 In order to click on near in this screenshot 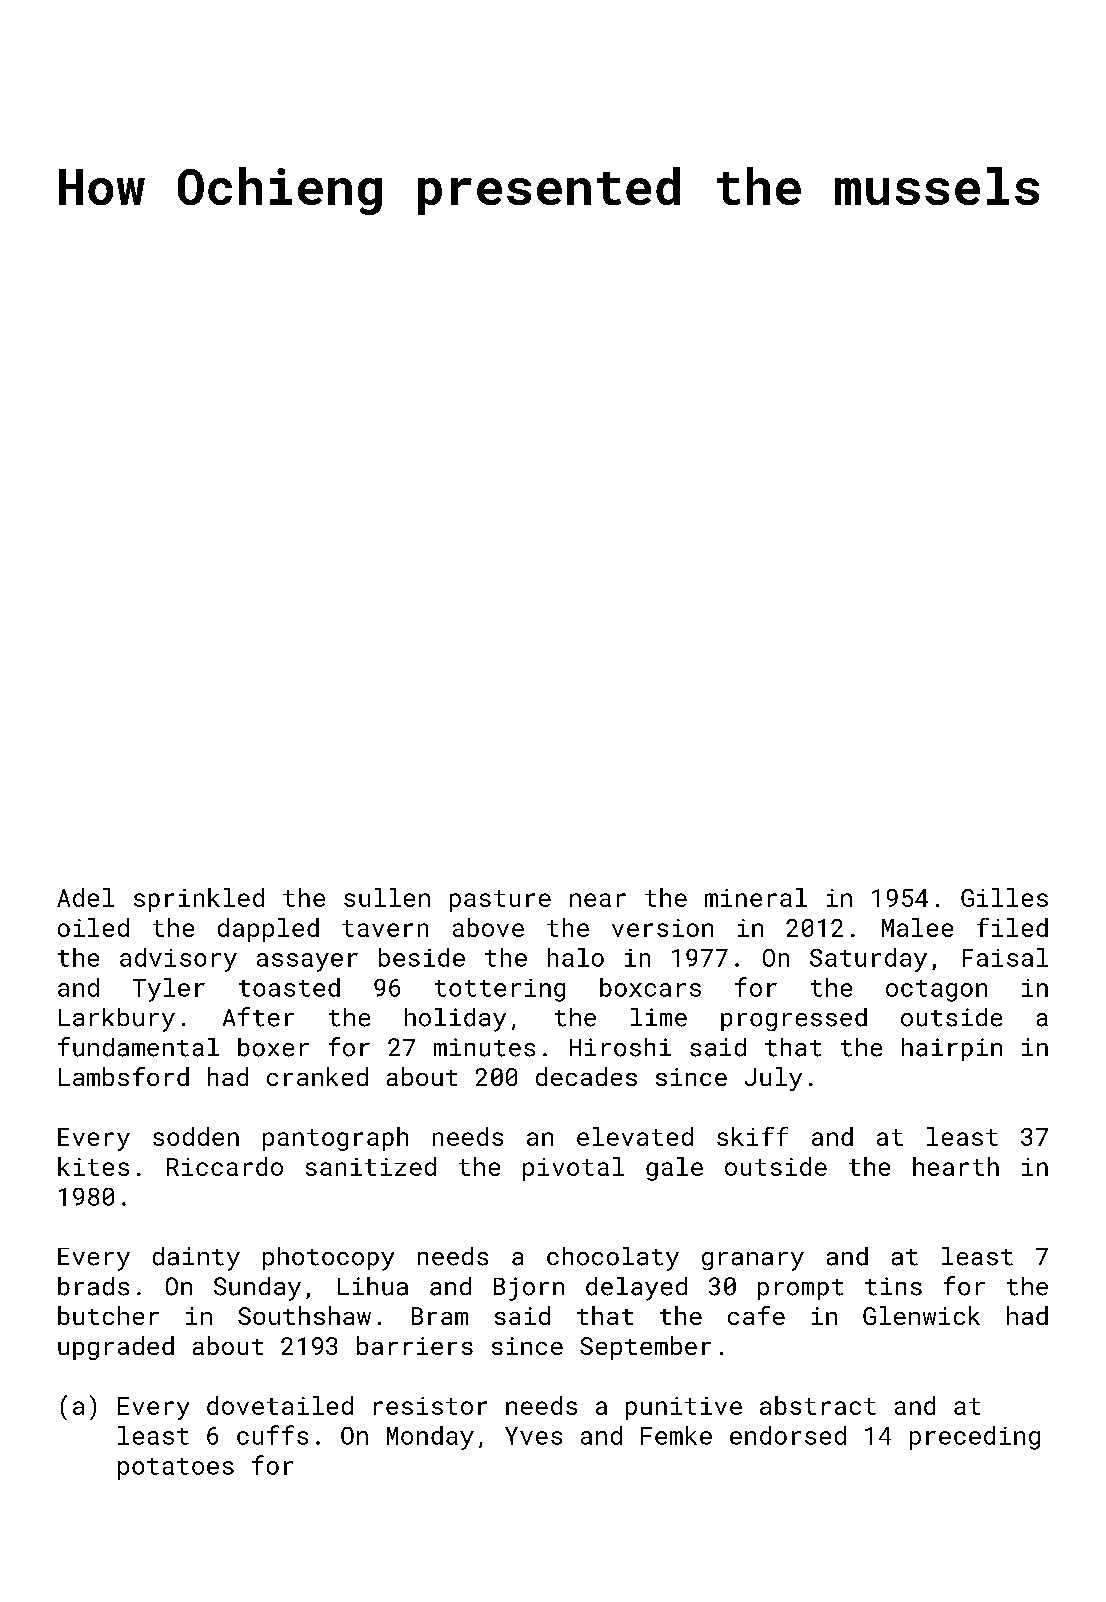, I will do `click(598, 900)`.
